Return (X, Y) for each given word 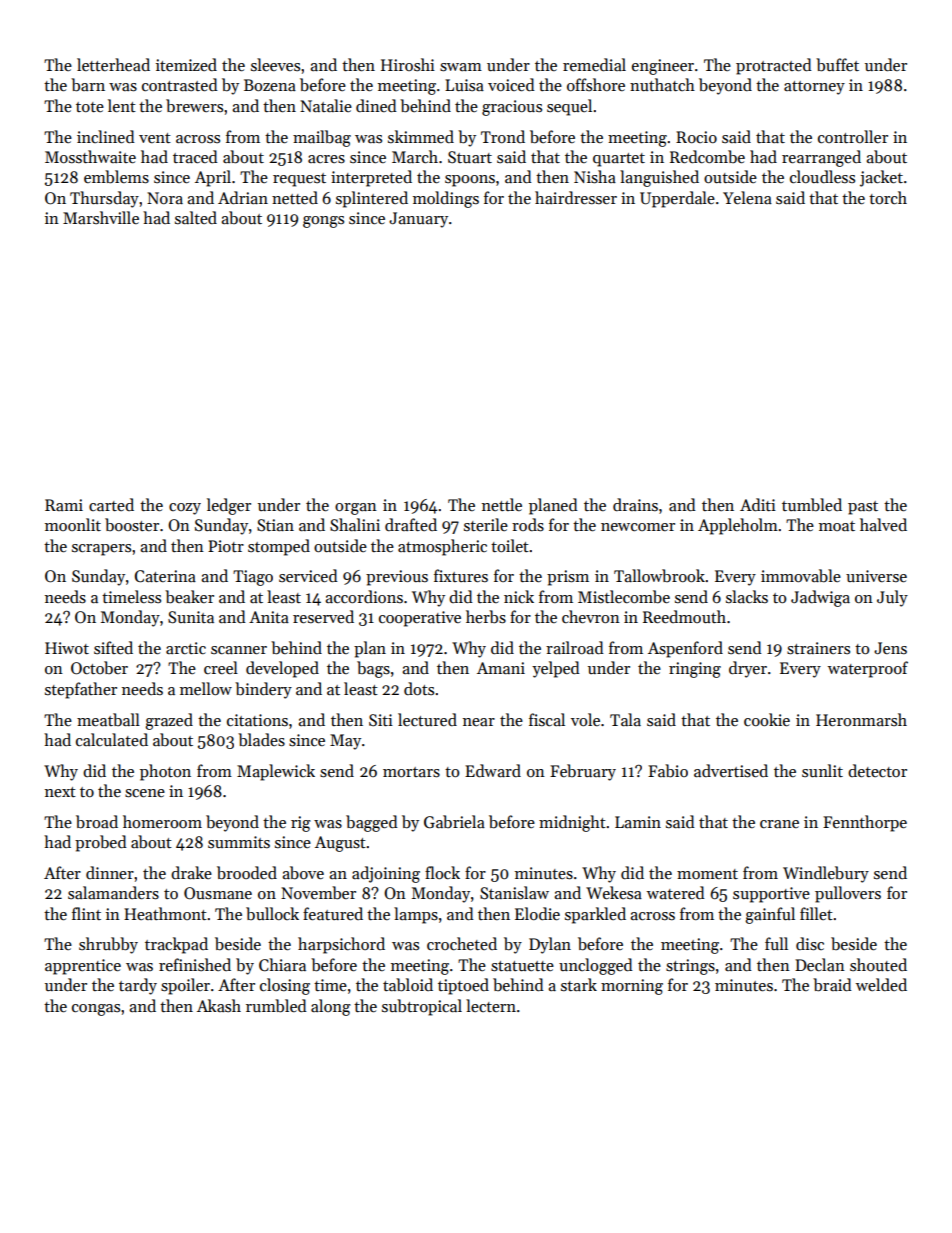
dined (376, 105)
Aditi (758, 504)
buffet (837, 65)
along (331, 1007)
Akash (219, 1005)
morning (632, 987)
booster (132, 525)
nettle (502, 504)
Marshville (101, 217)
